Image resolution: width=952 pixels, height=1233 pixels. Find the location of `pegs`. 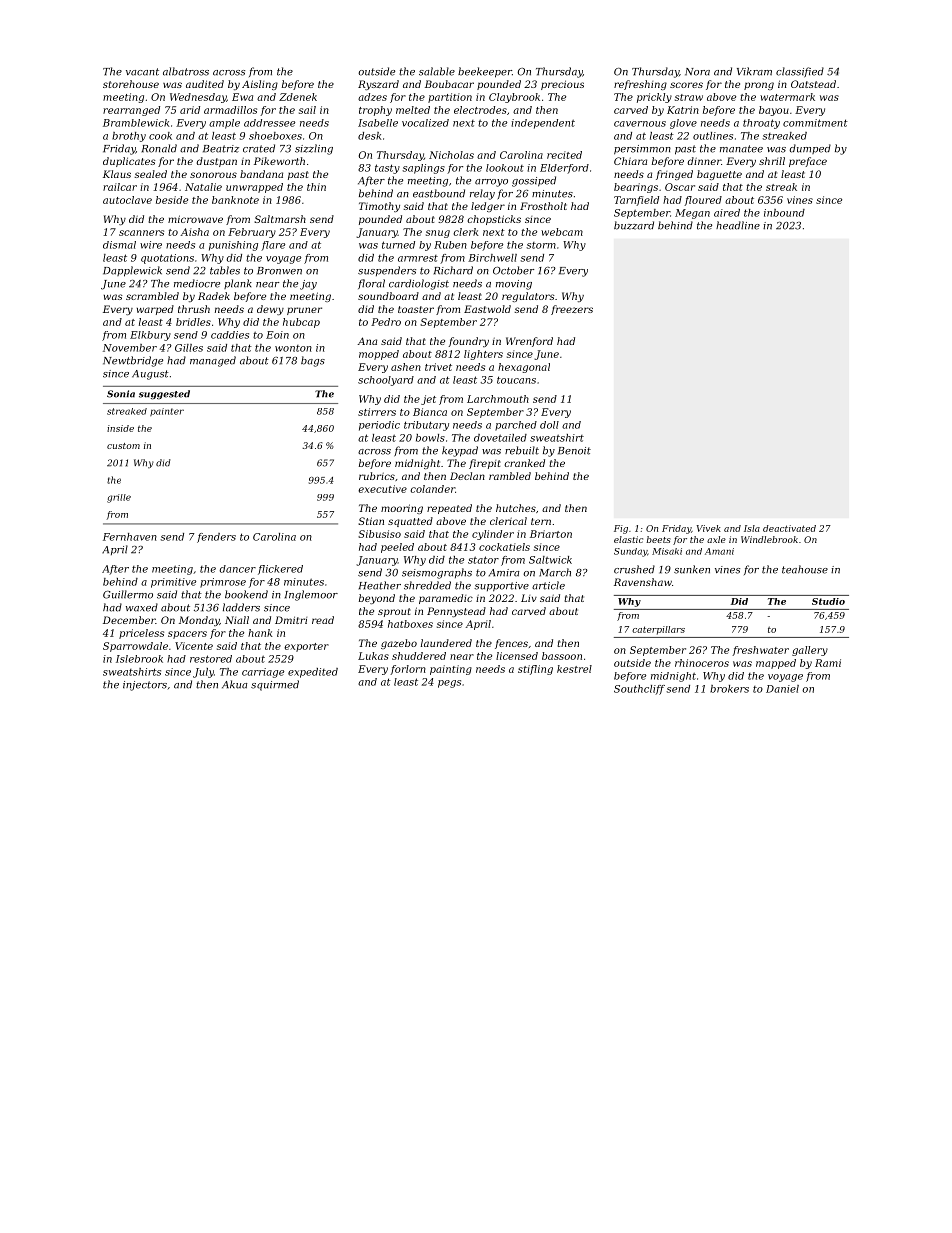

pegs is located at coordinates (449, 684).
